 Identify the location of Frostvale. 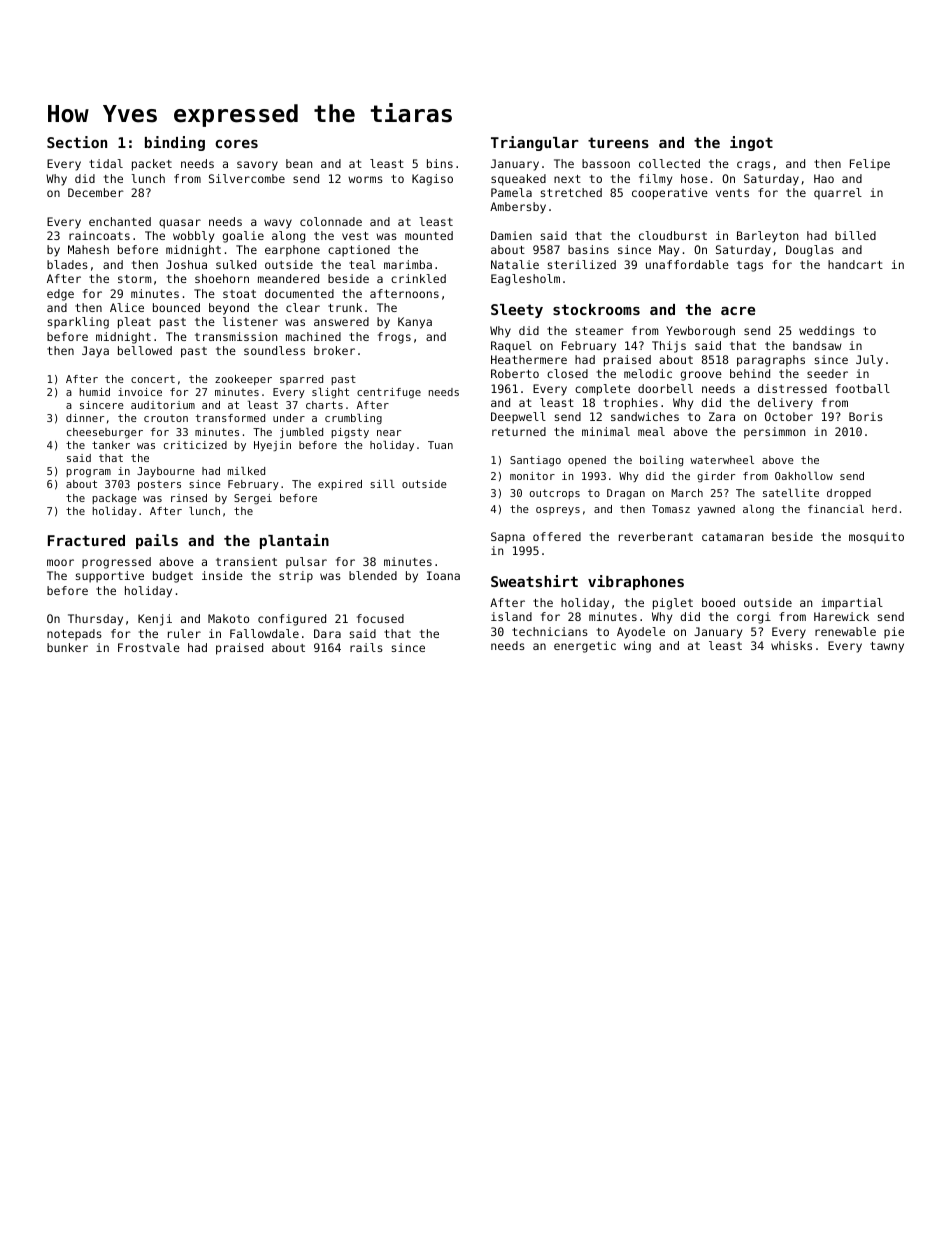
(149, 647).
